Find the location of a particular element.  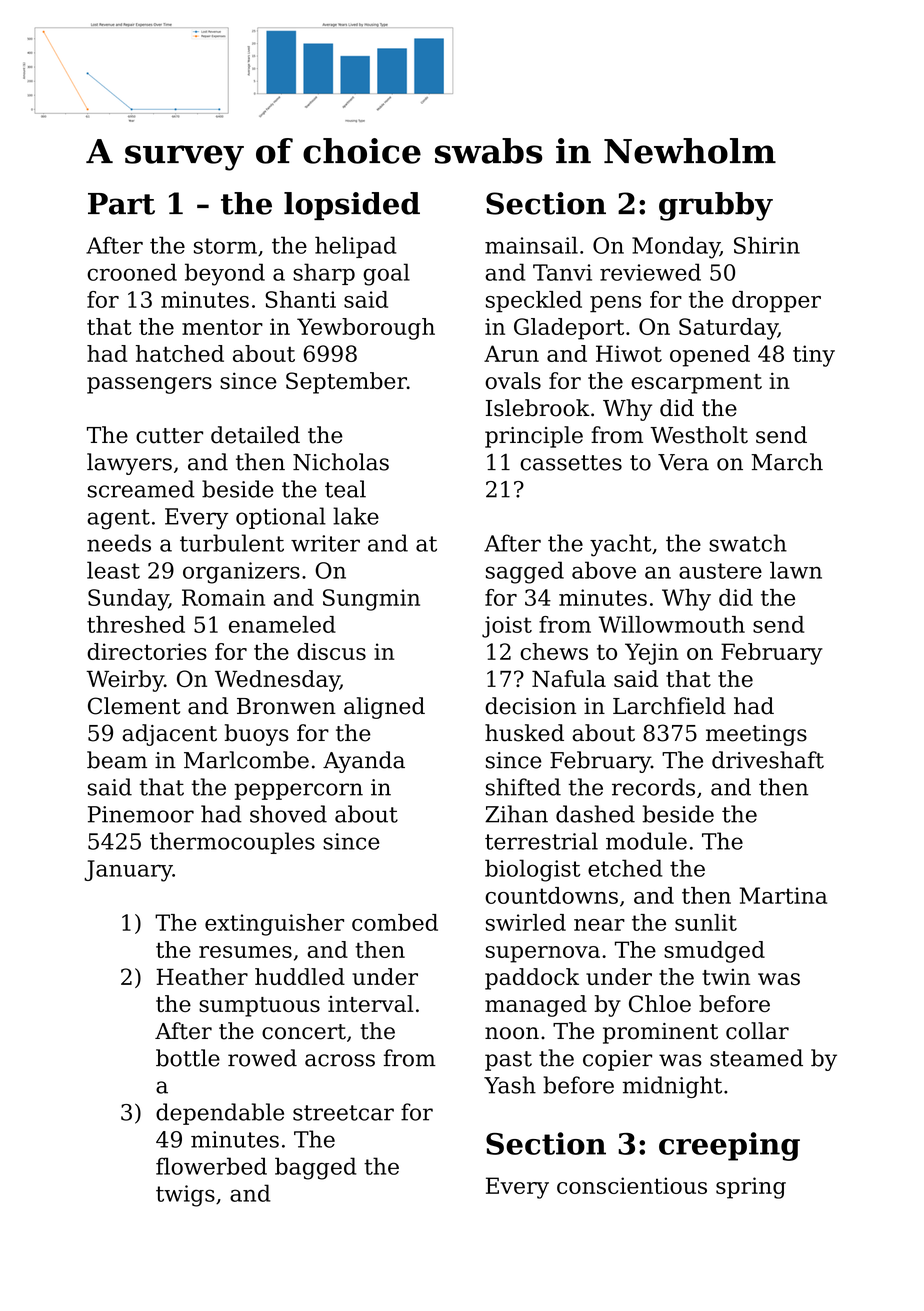

Shirin is located at coordinates (767, 245).
